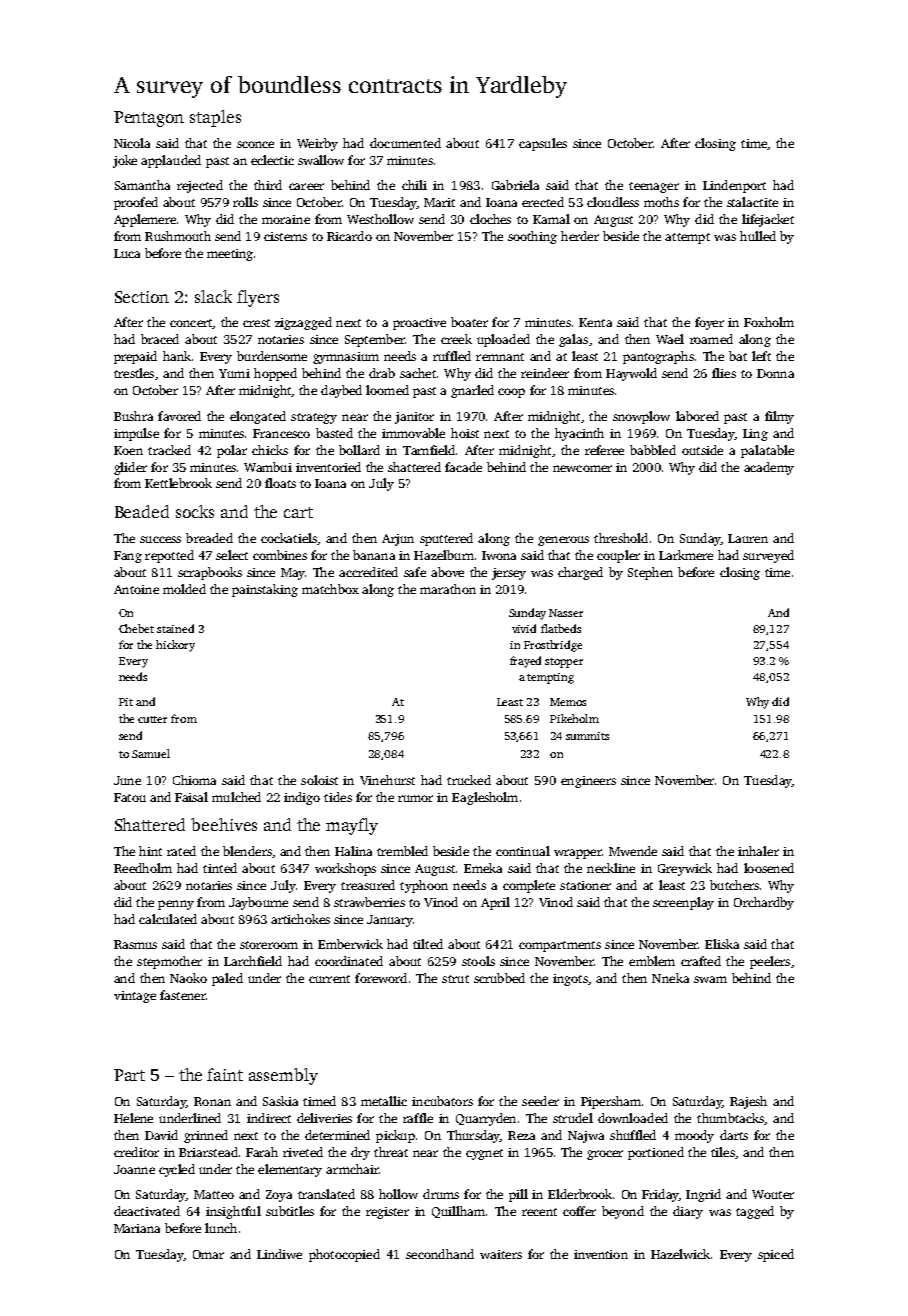  Describe the element at coordinates (265, 590) in the screenshot. I see `painstaking` at that location.
